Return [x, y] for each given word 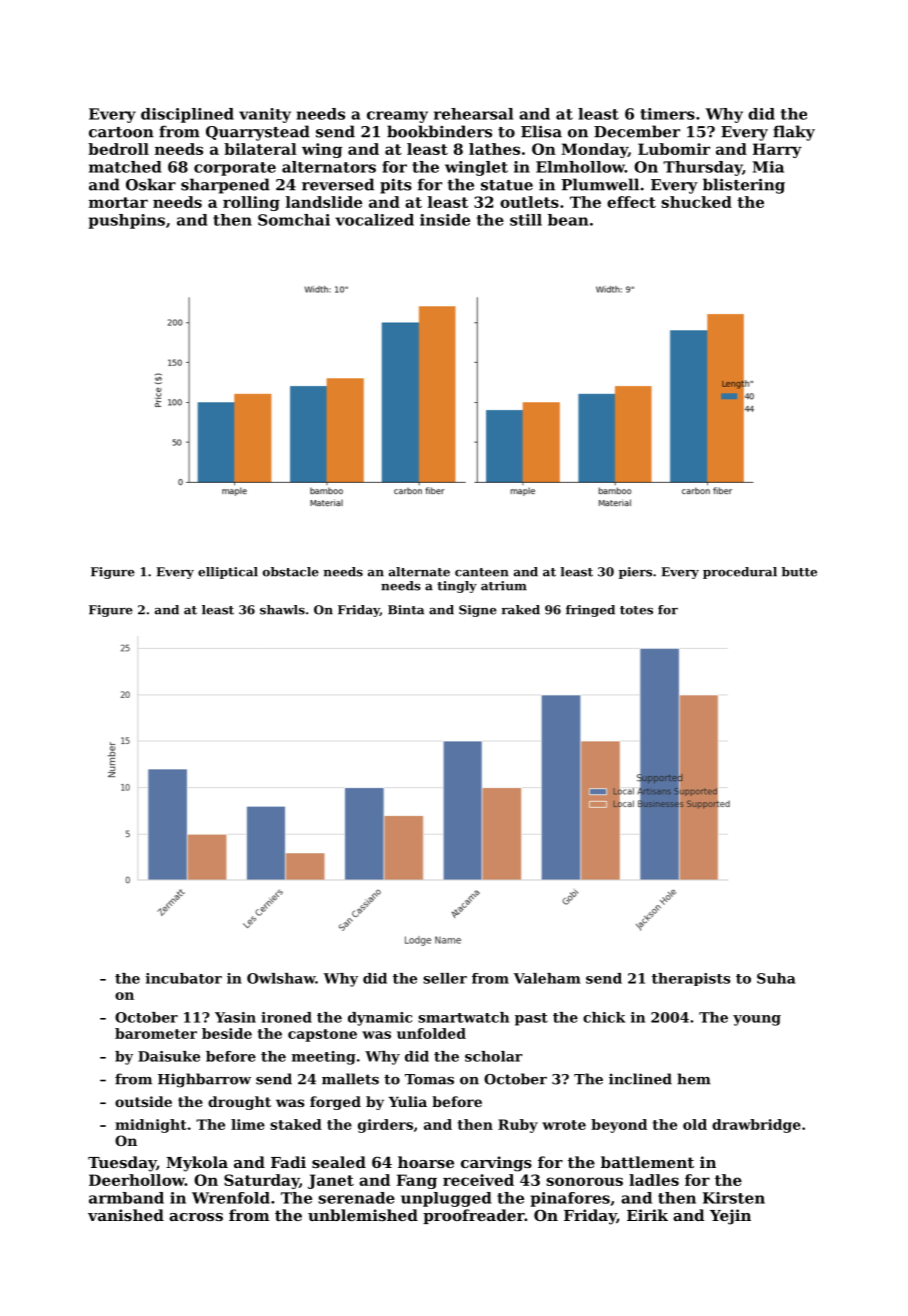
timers [667, 114]
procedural [740, 573]
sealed [339, 1162]
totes [636, 610]
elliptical [228, 573]
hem [694, 1079]
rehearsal [473, 114]
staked [296, 1124]
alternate [419, 572]
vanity [265, 115]
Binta [406, 610]
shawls [282, 610]
